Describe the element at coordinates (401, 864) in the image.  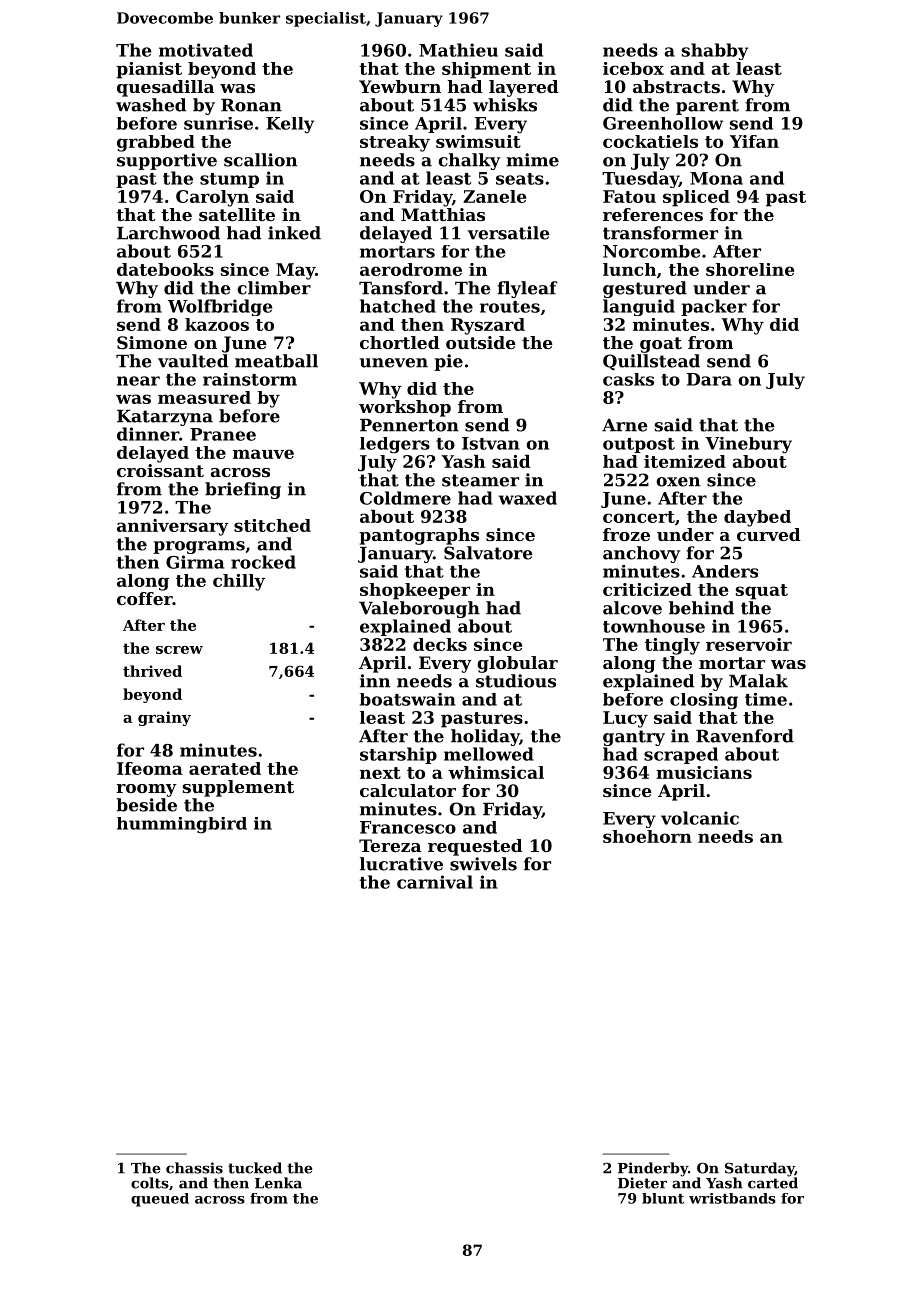
I see `lucrative` at that location.
